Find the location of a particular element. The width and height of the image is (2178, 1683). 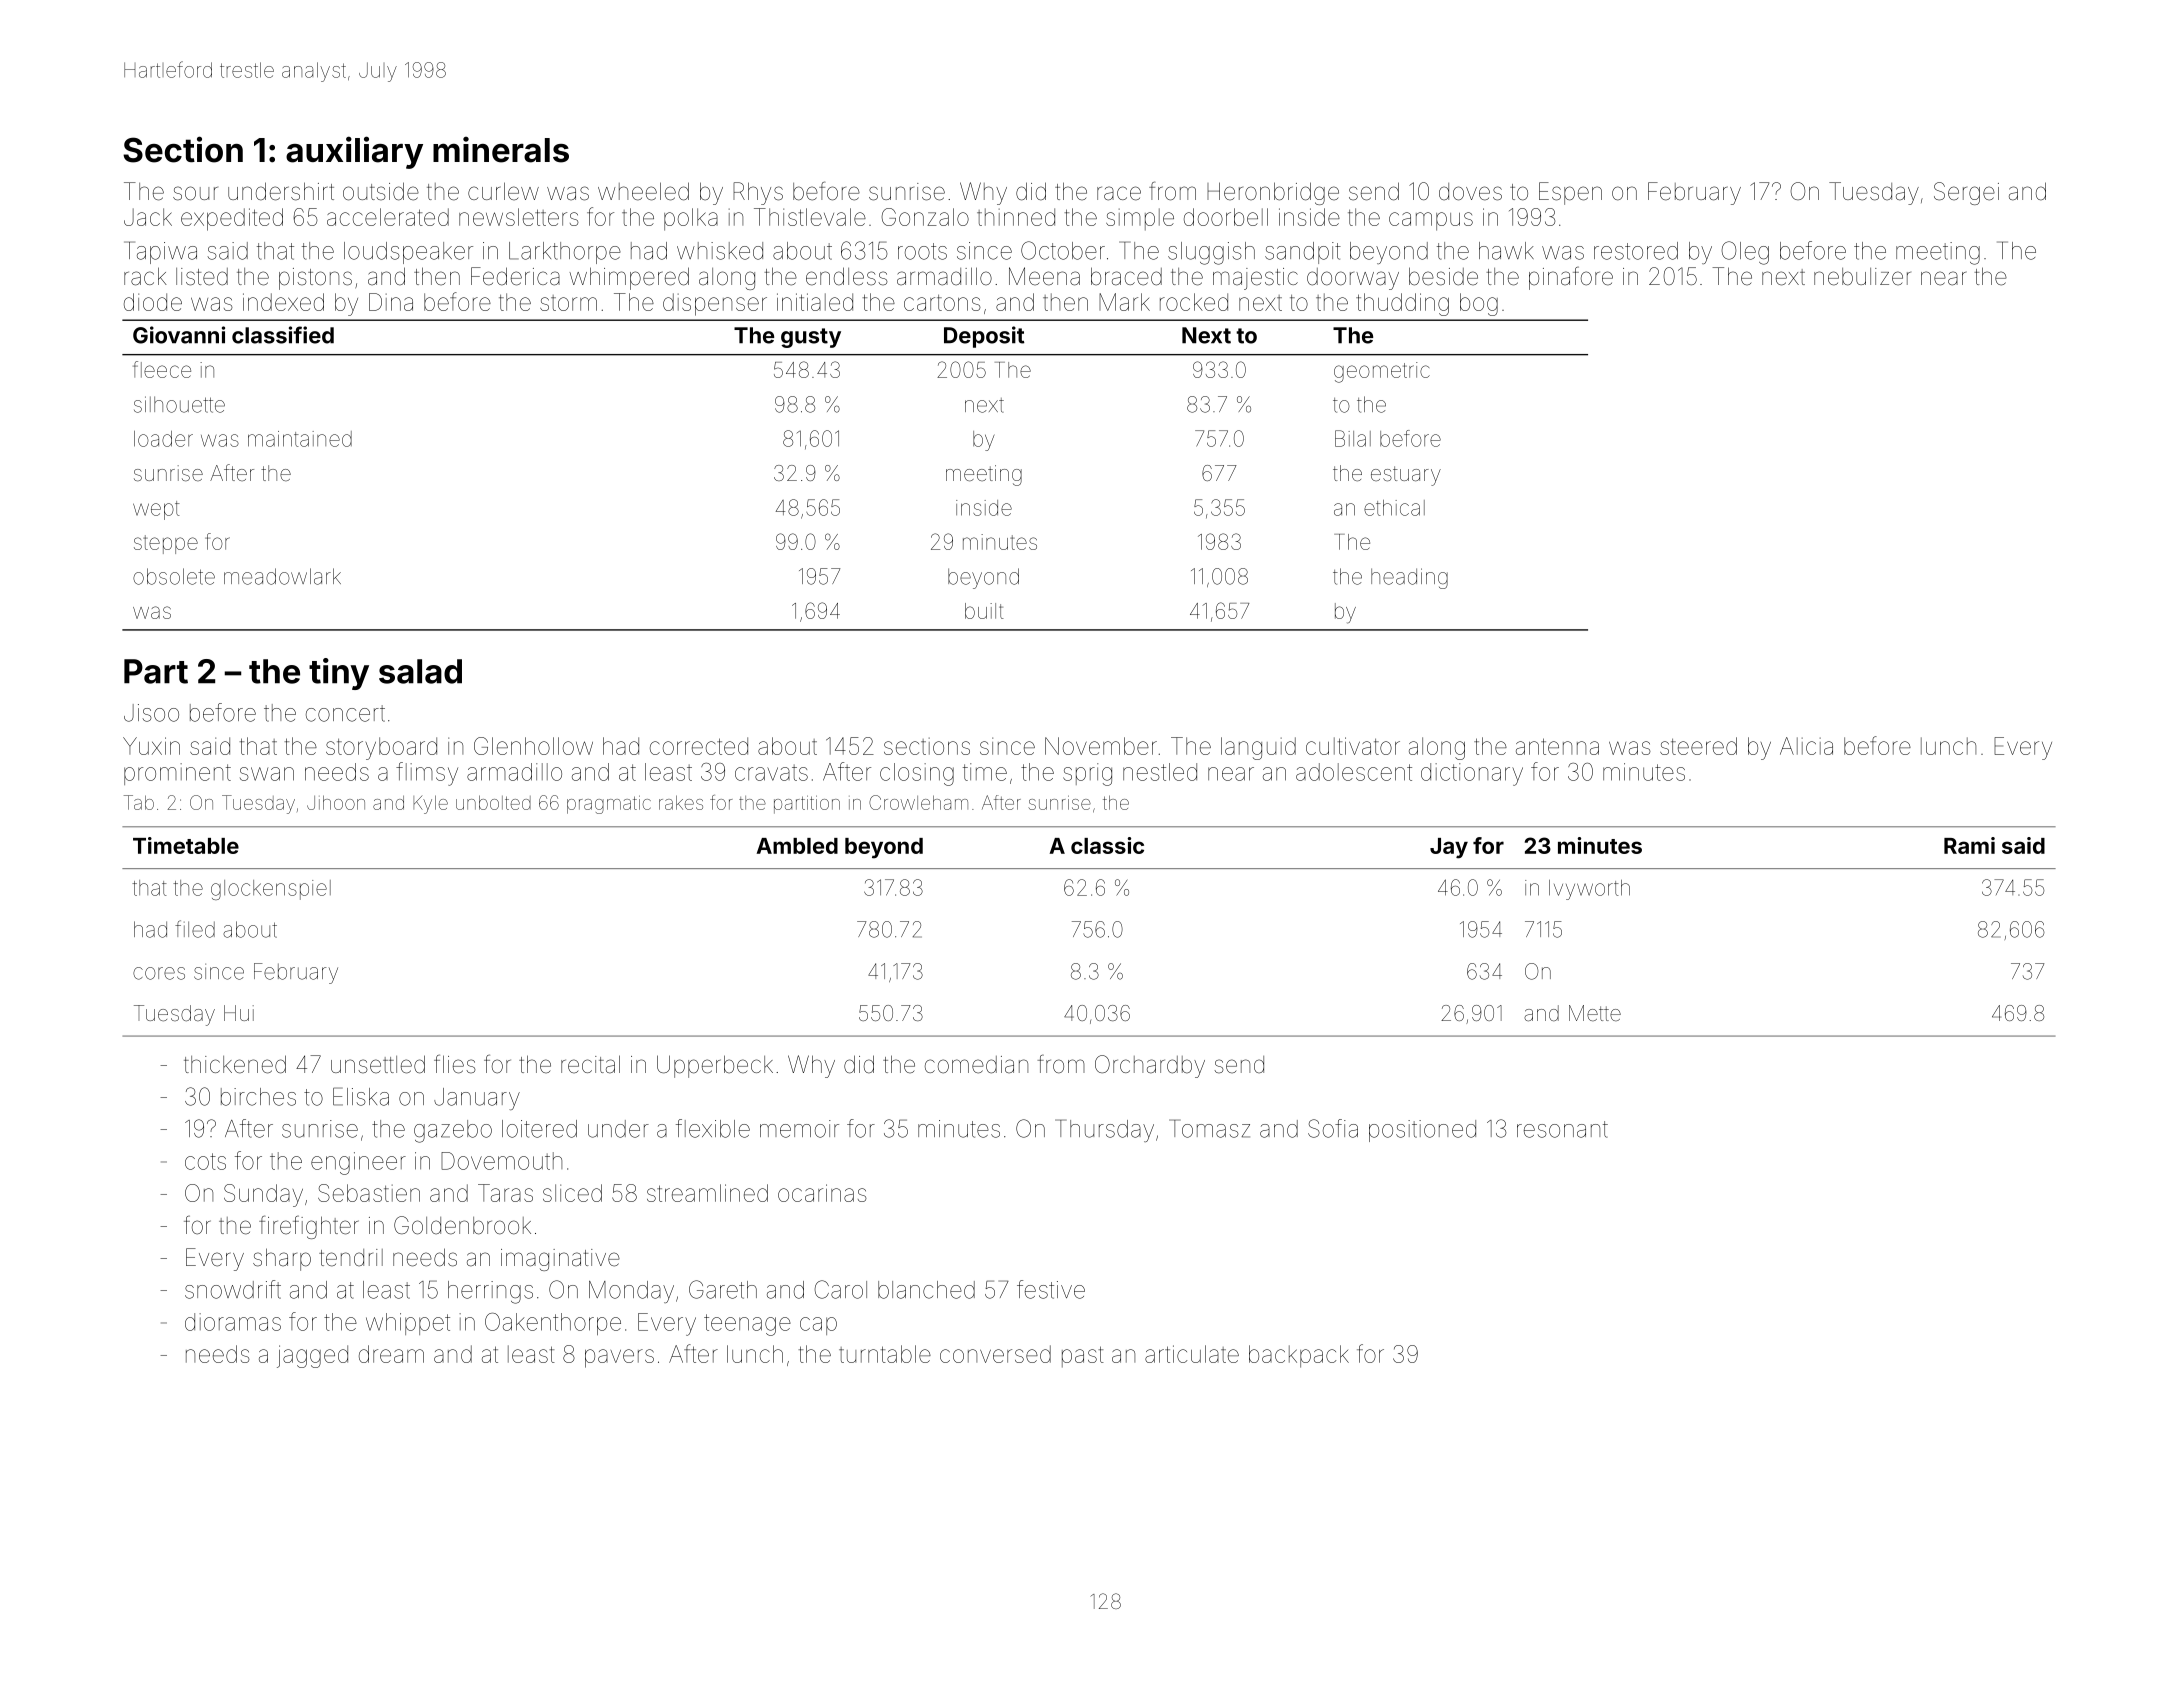

wept is located at coordinates (156, 510).
